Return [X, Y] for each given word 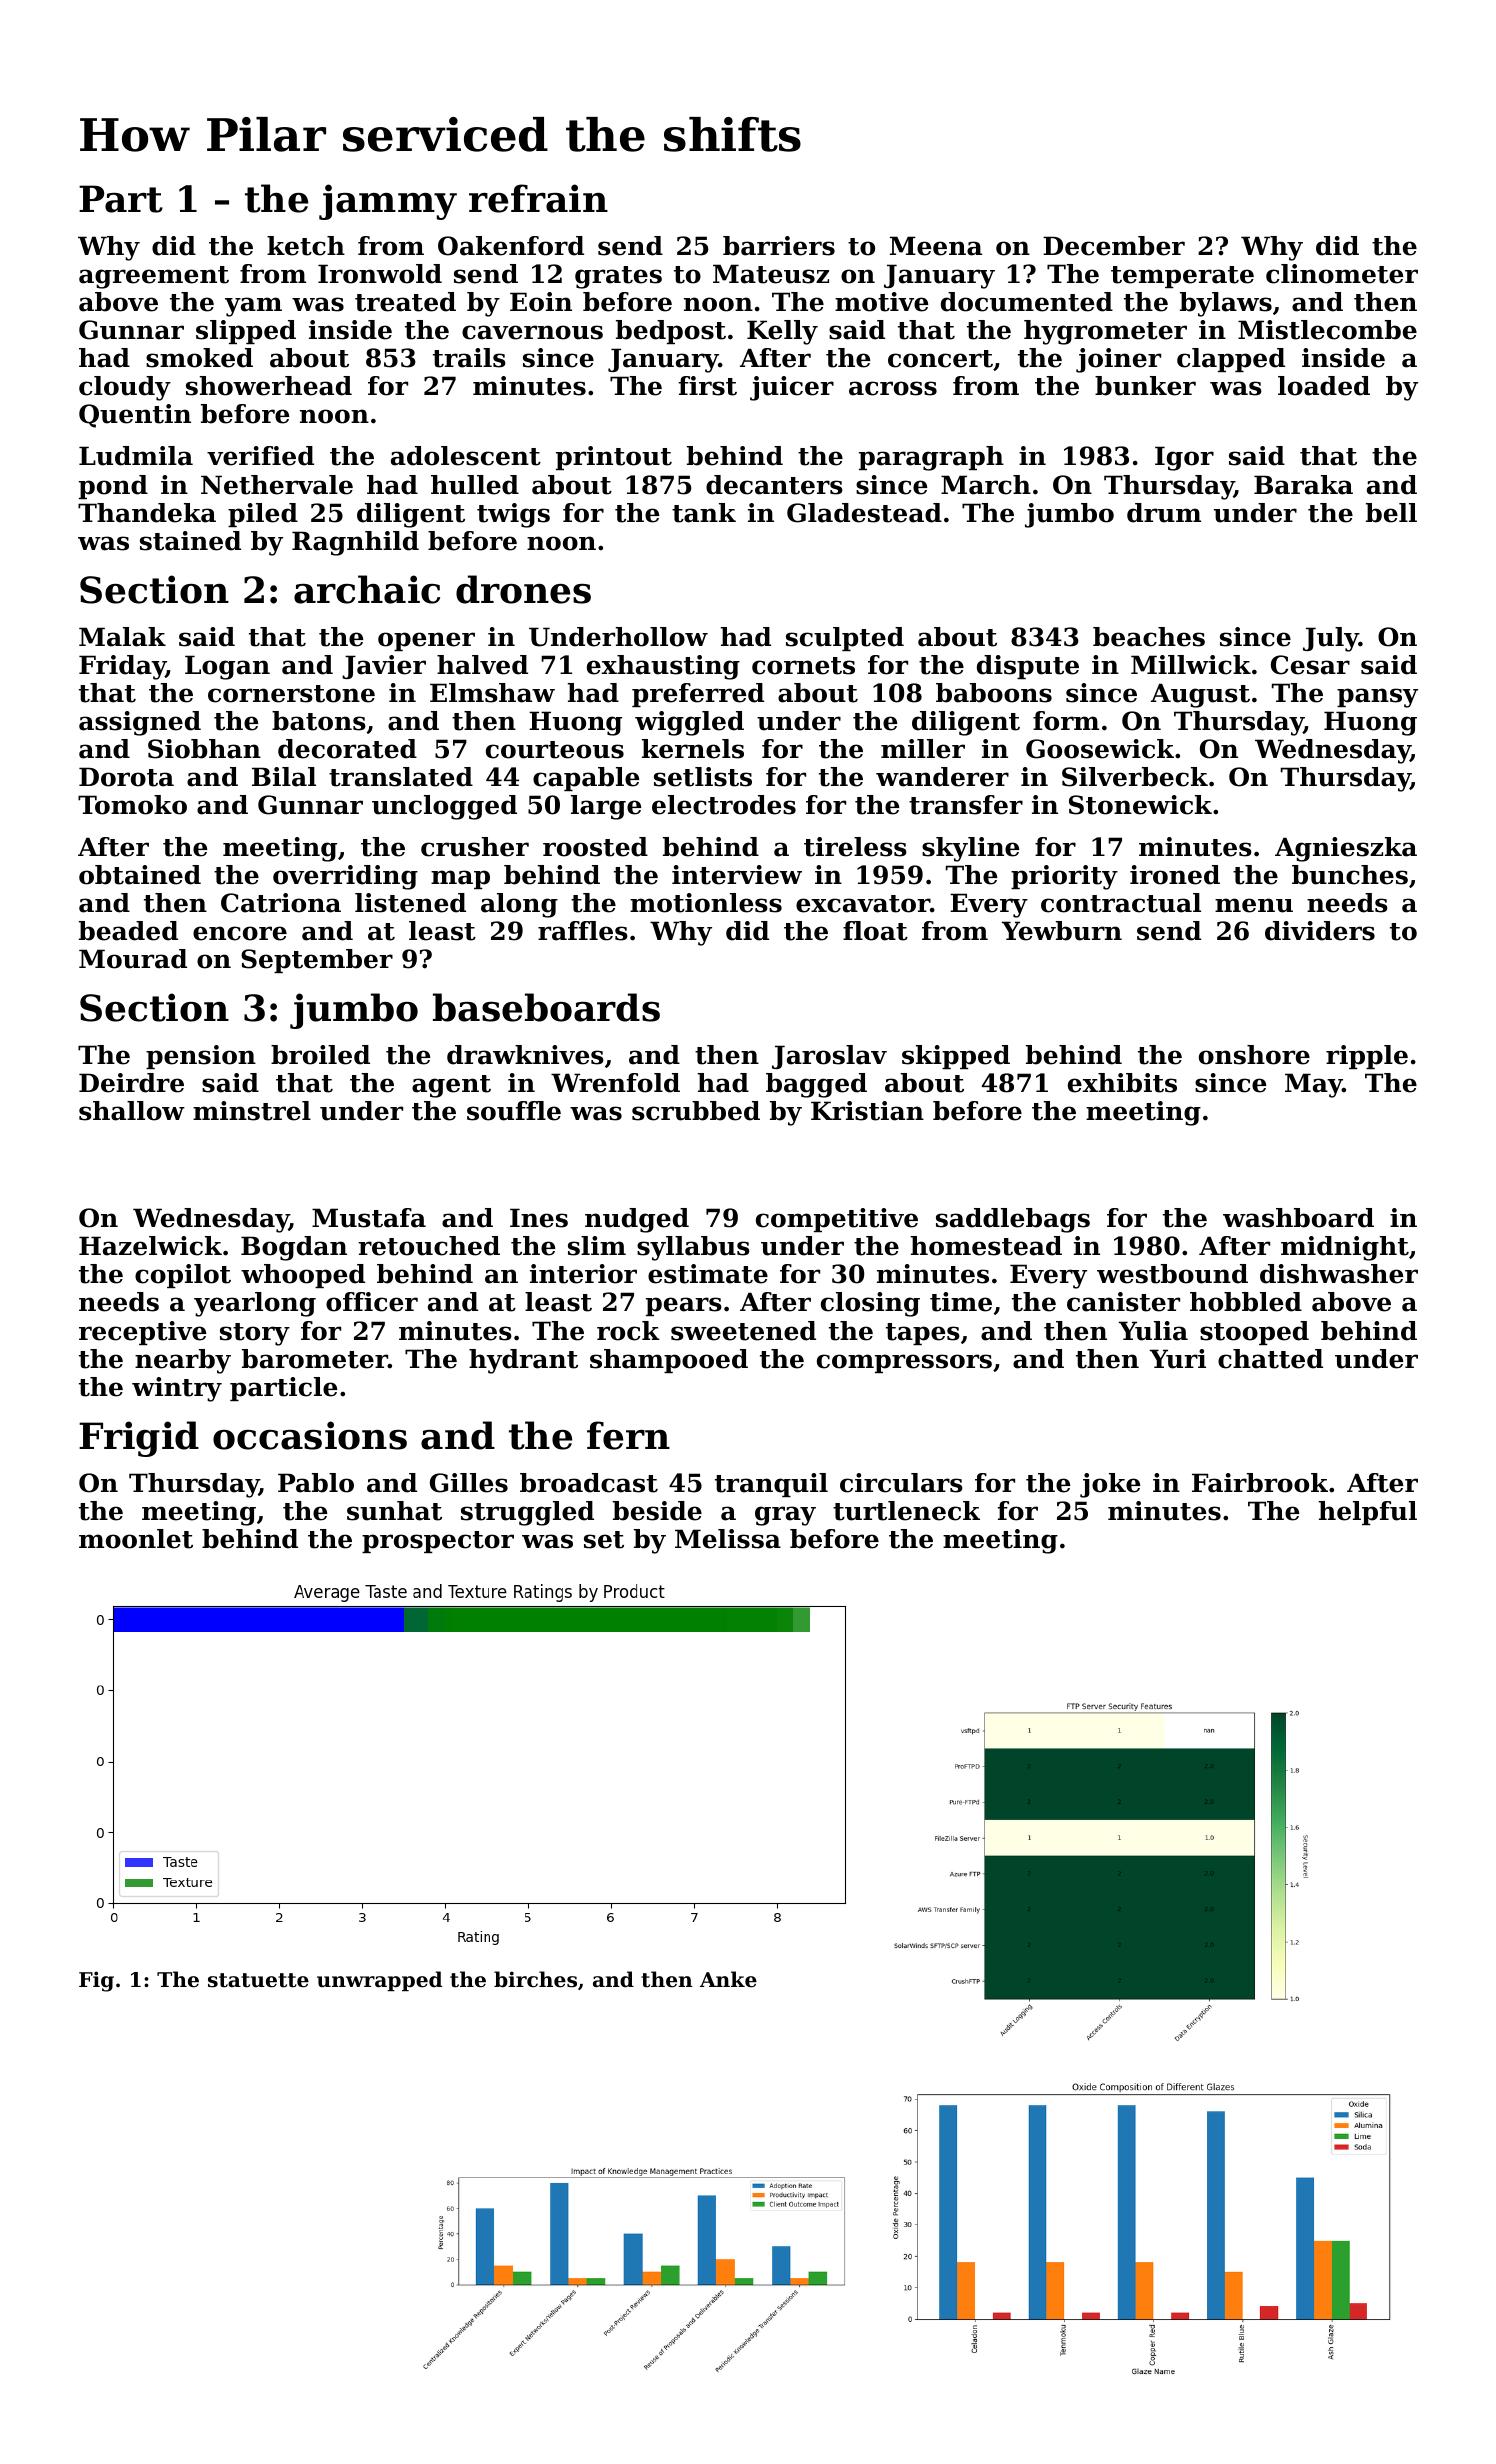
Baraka [1303, 485]
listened [410, 903]
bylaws [1226, 304]
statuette [258, 1980]
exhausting [663, 667]
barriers [779, 246]
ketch [306, 246]
